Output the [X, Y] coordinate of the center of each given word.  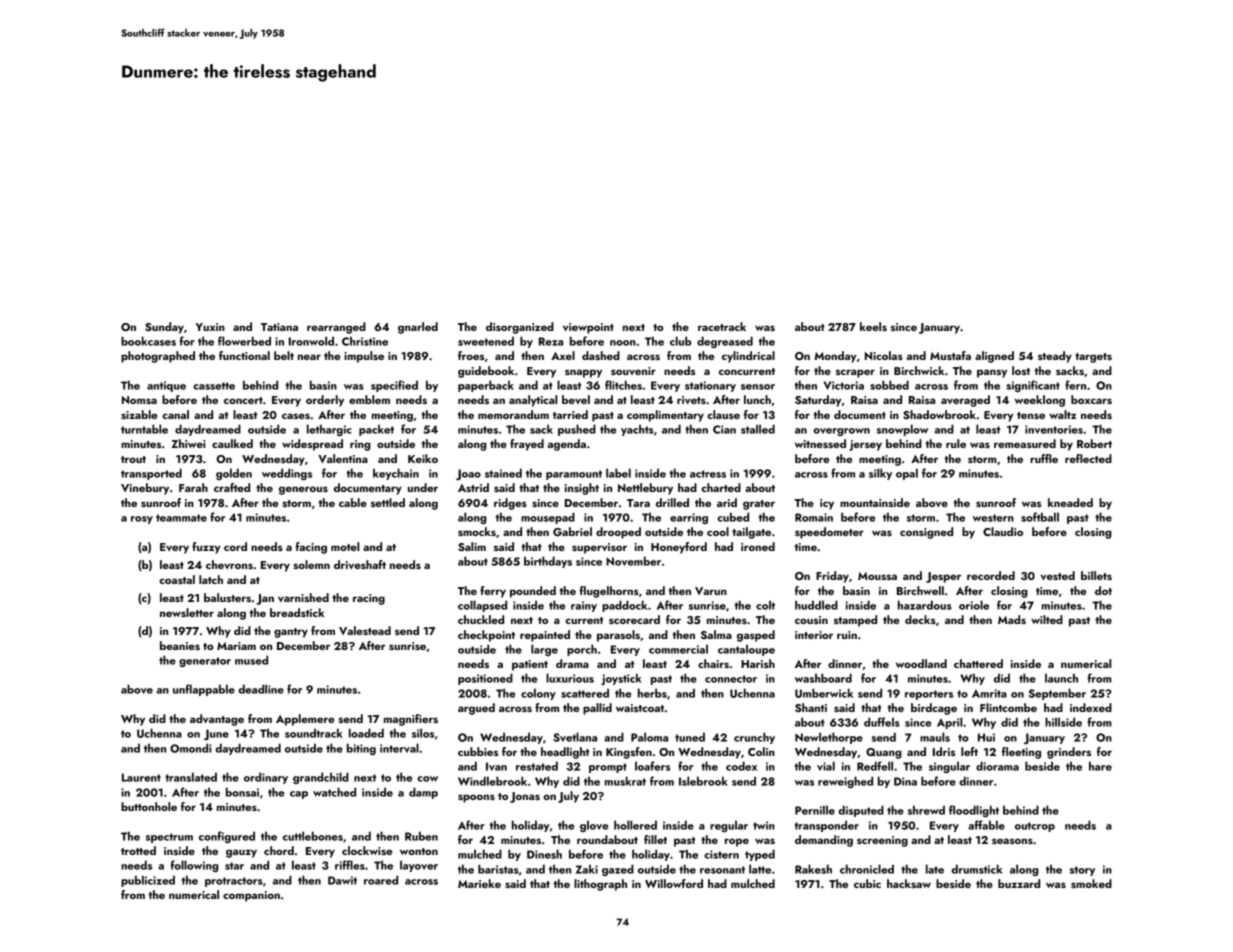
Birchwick [919, 370]
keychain [396, 474]
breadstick [297, 612]
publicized [148, 881]
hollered [635, 825]
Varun [711, 591]
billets [1096, 575]
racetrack [722, 326]
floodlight [974, 811]
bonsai [242, 792]
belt [284, 355]
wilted [1047, 619]
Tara [638, 503]
